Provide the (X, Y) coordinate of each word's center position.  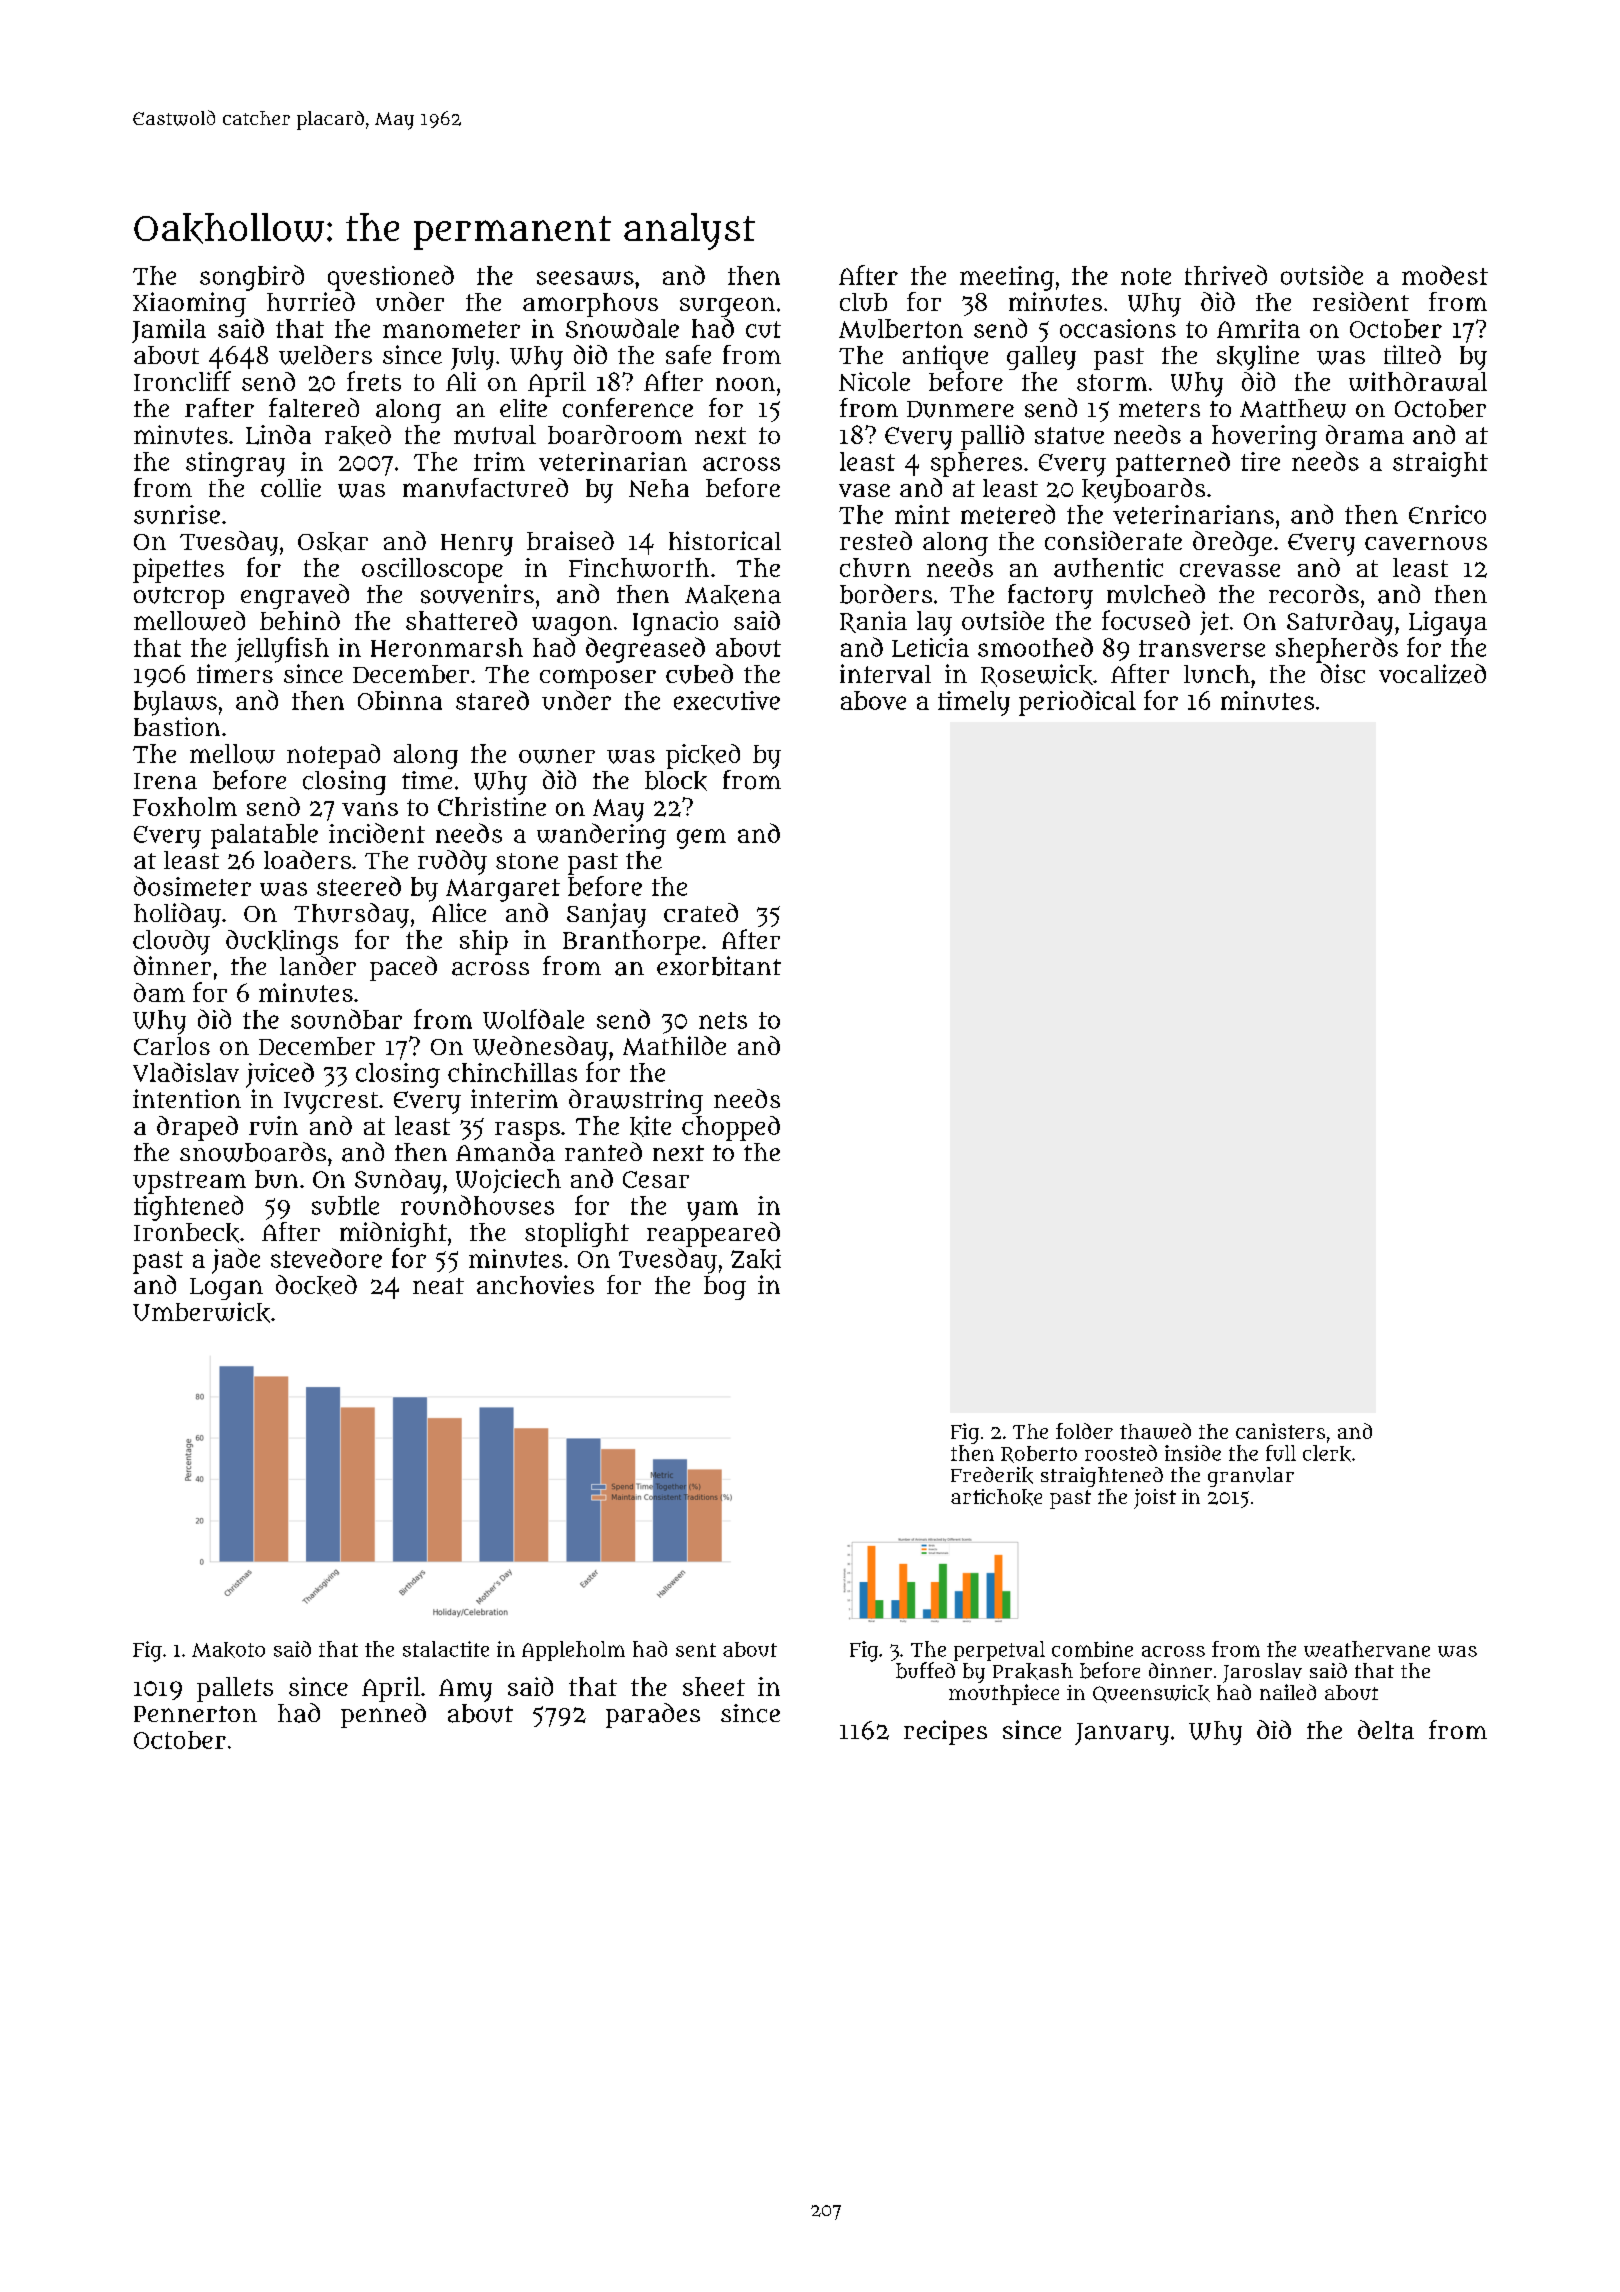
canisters (1280, 1431)
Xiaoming (189, 304)
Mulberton (901, 328)
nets (723, 1020)
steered (359, 886)
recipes (945, 1732)
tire (1260, 461)
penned (383, 1715)
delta (1386, 1730)
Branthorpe (631, 942)
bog (725, 1288)
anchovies (535, 1284)
